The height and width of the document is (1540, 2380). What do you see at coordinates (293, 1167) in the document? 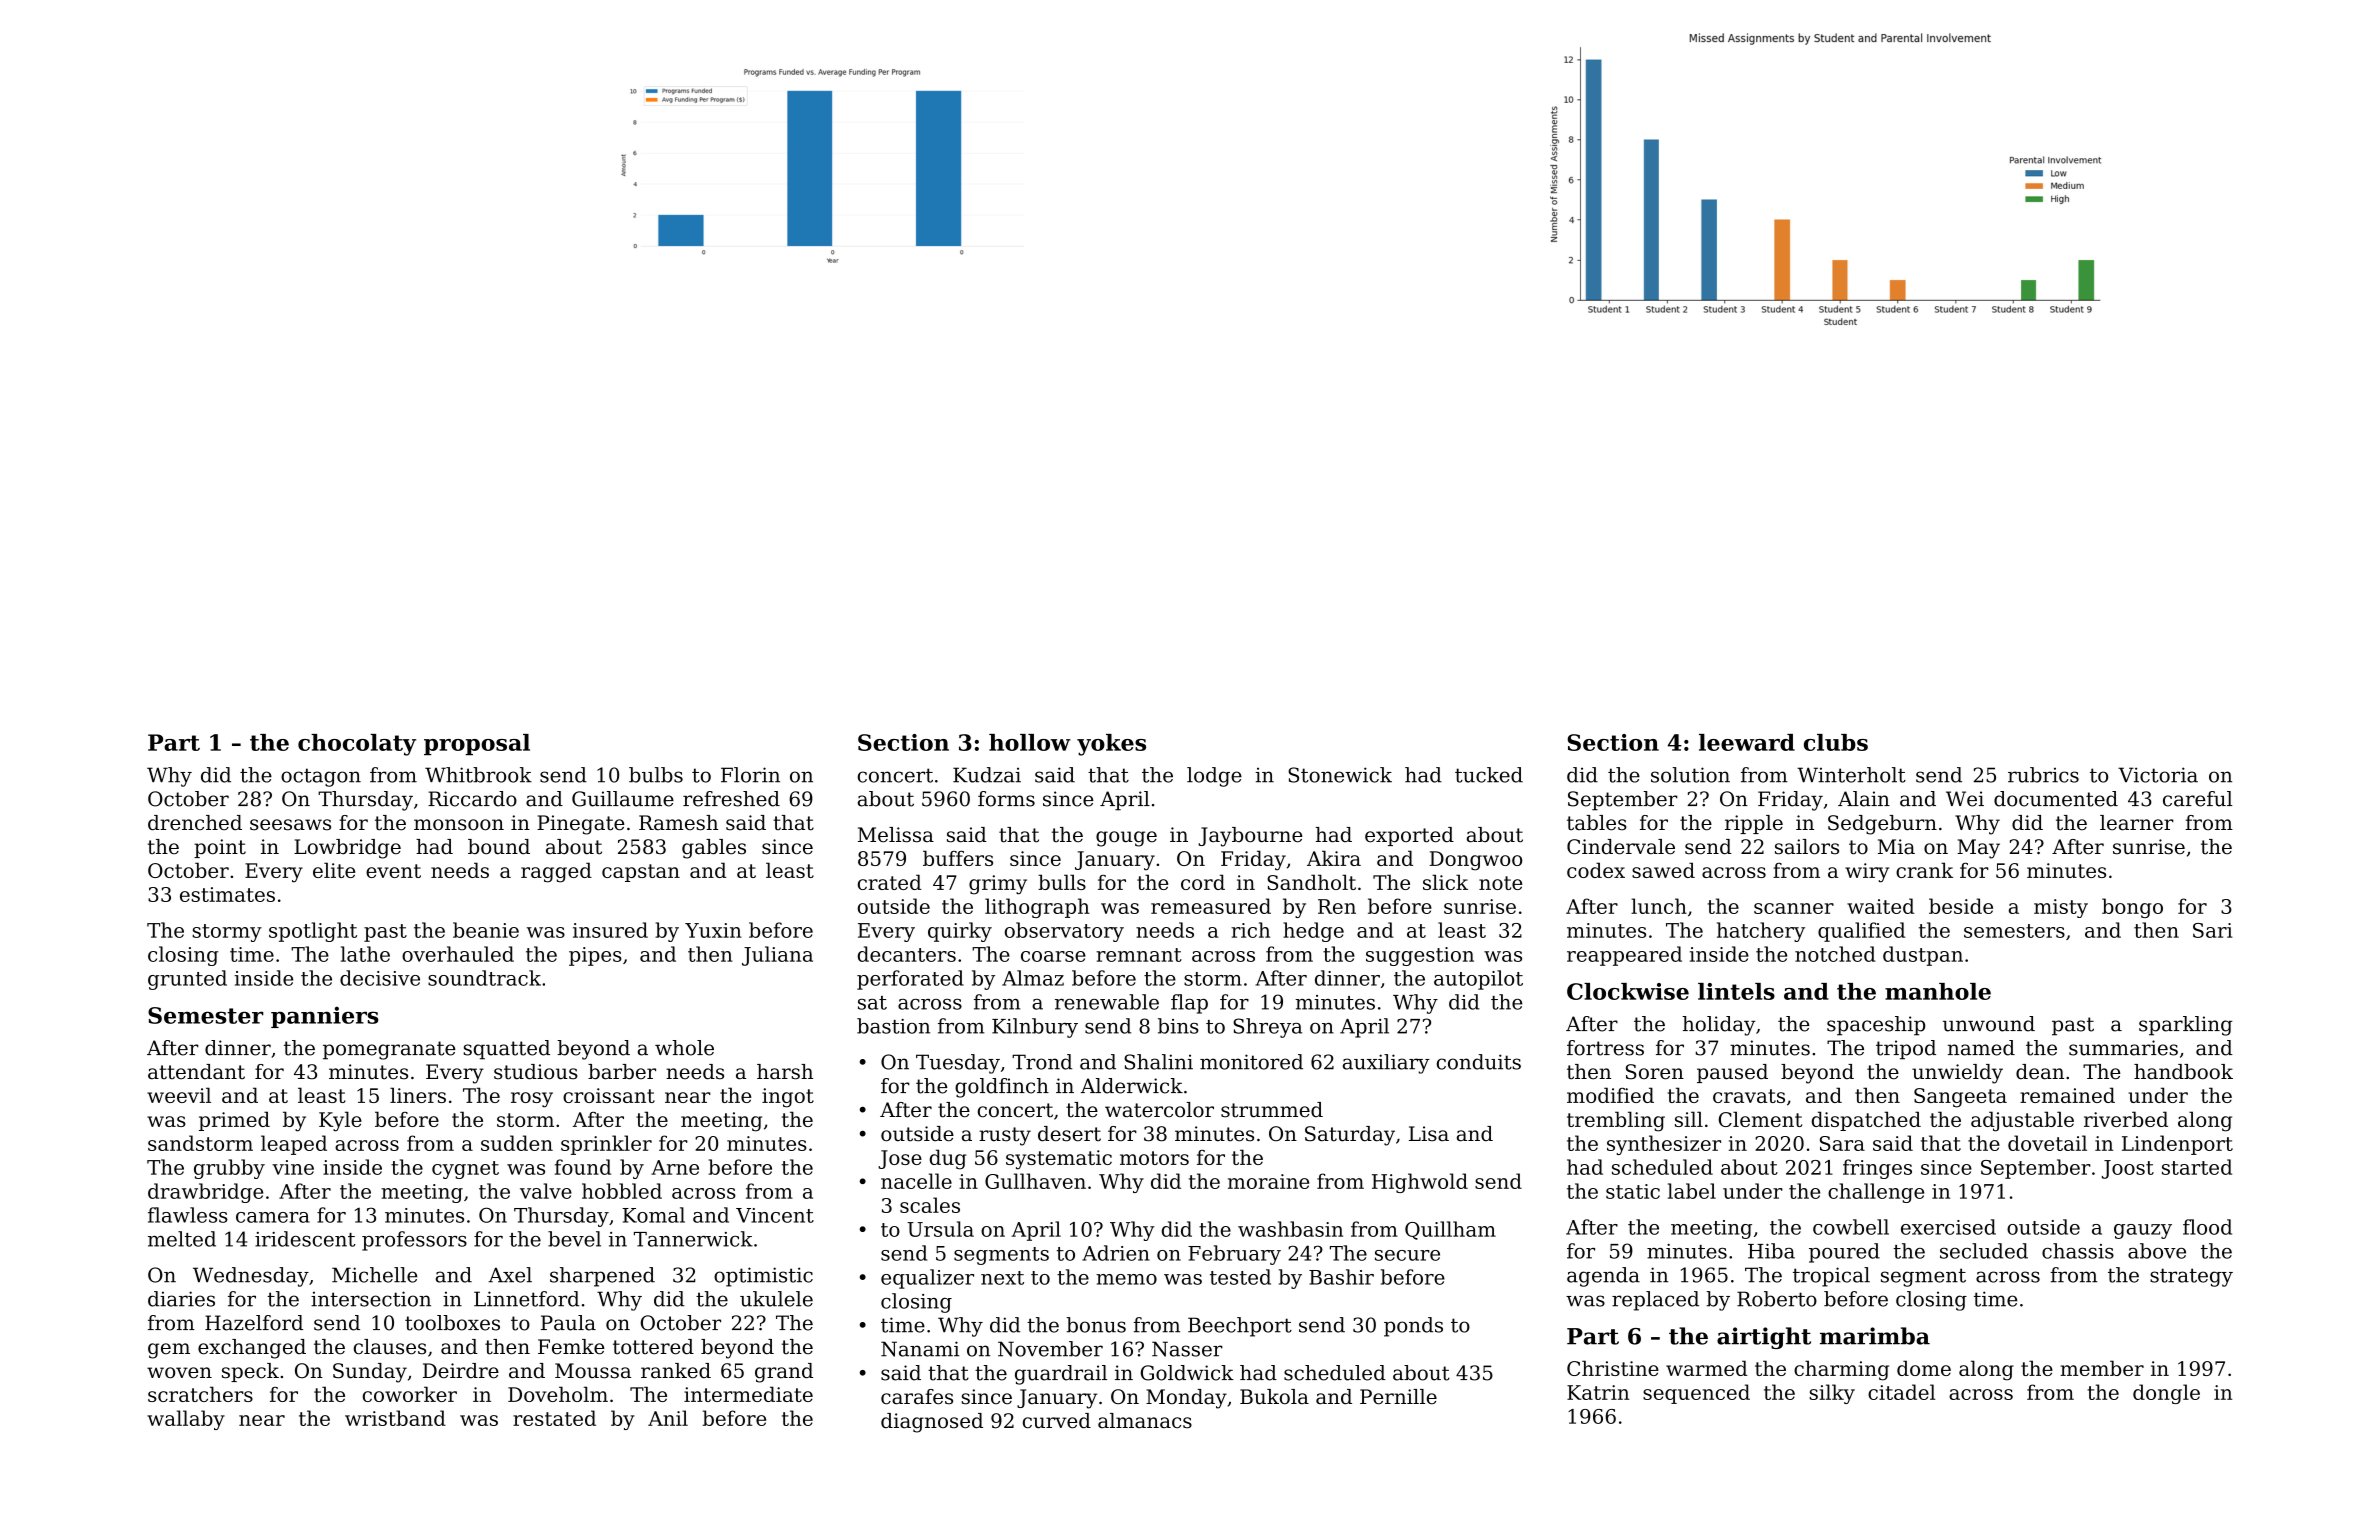
I see `vine` at bounding box center [293, 1167].
